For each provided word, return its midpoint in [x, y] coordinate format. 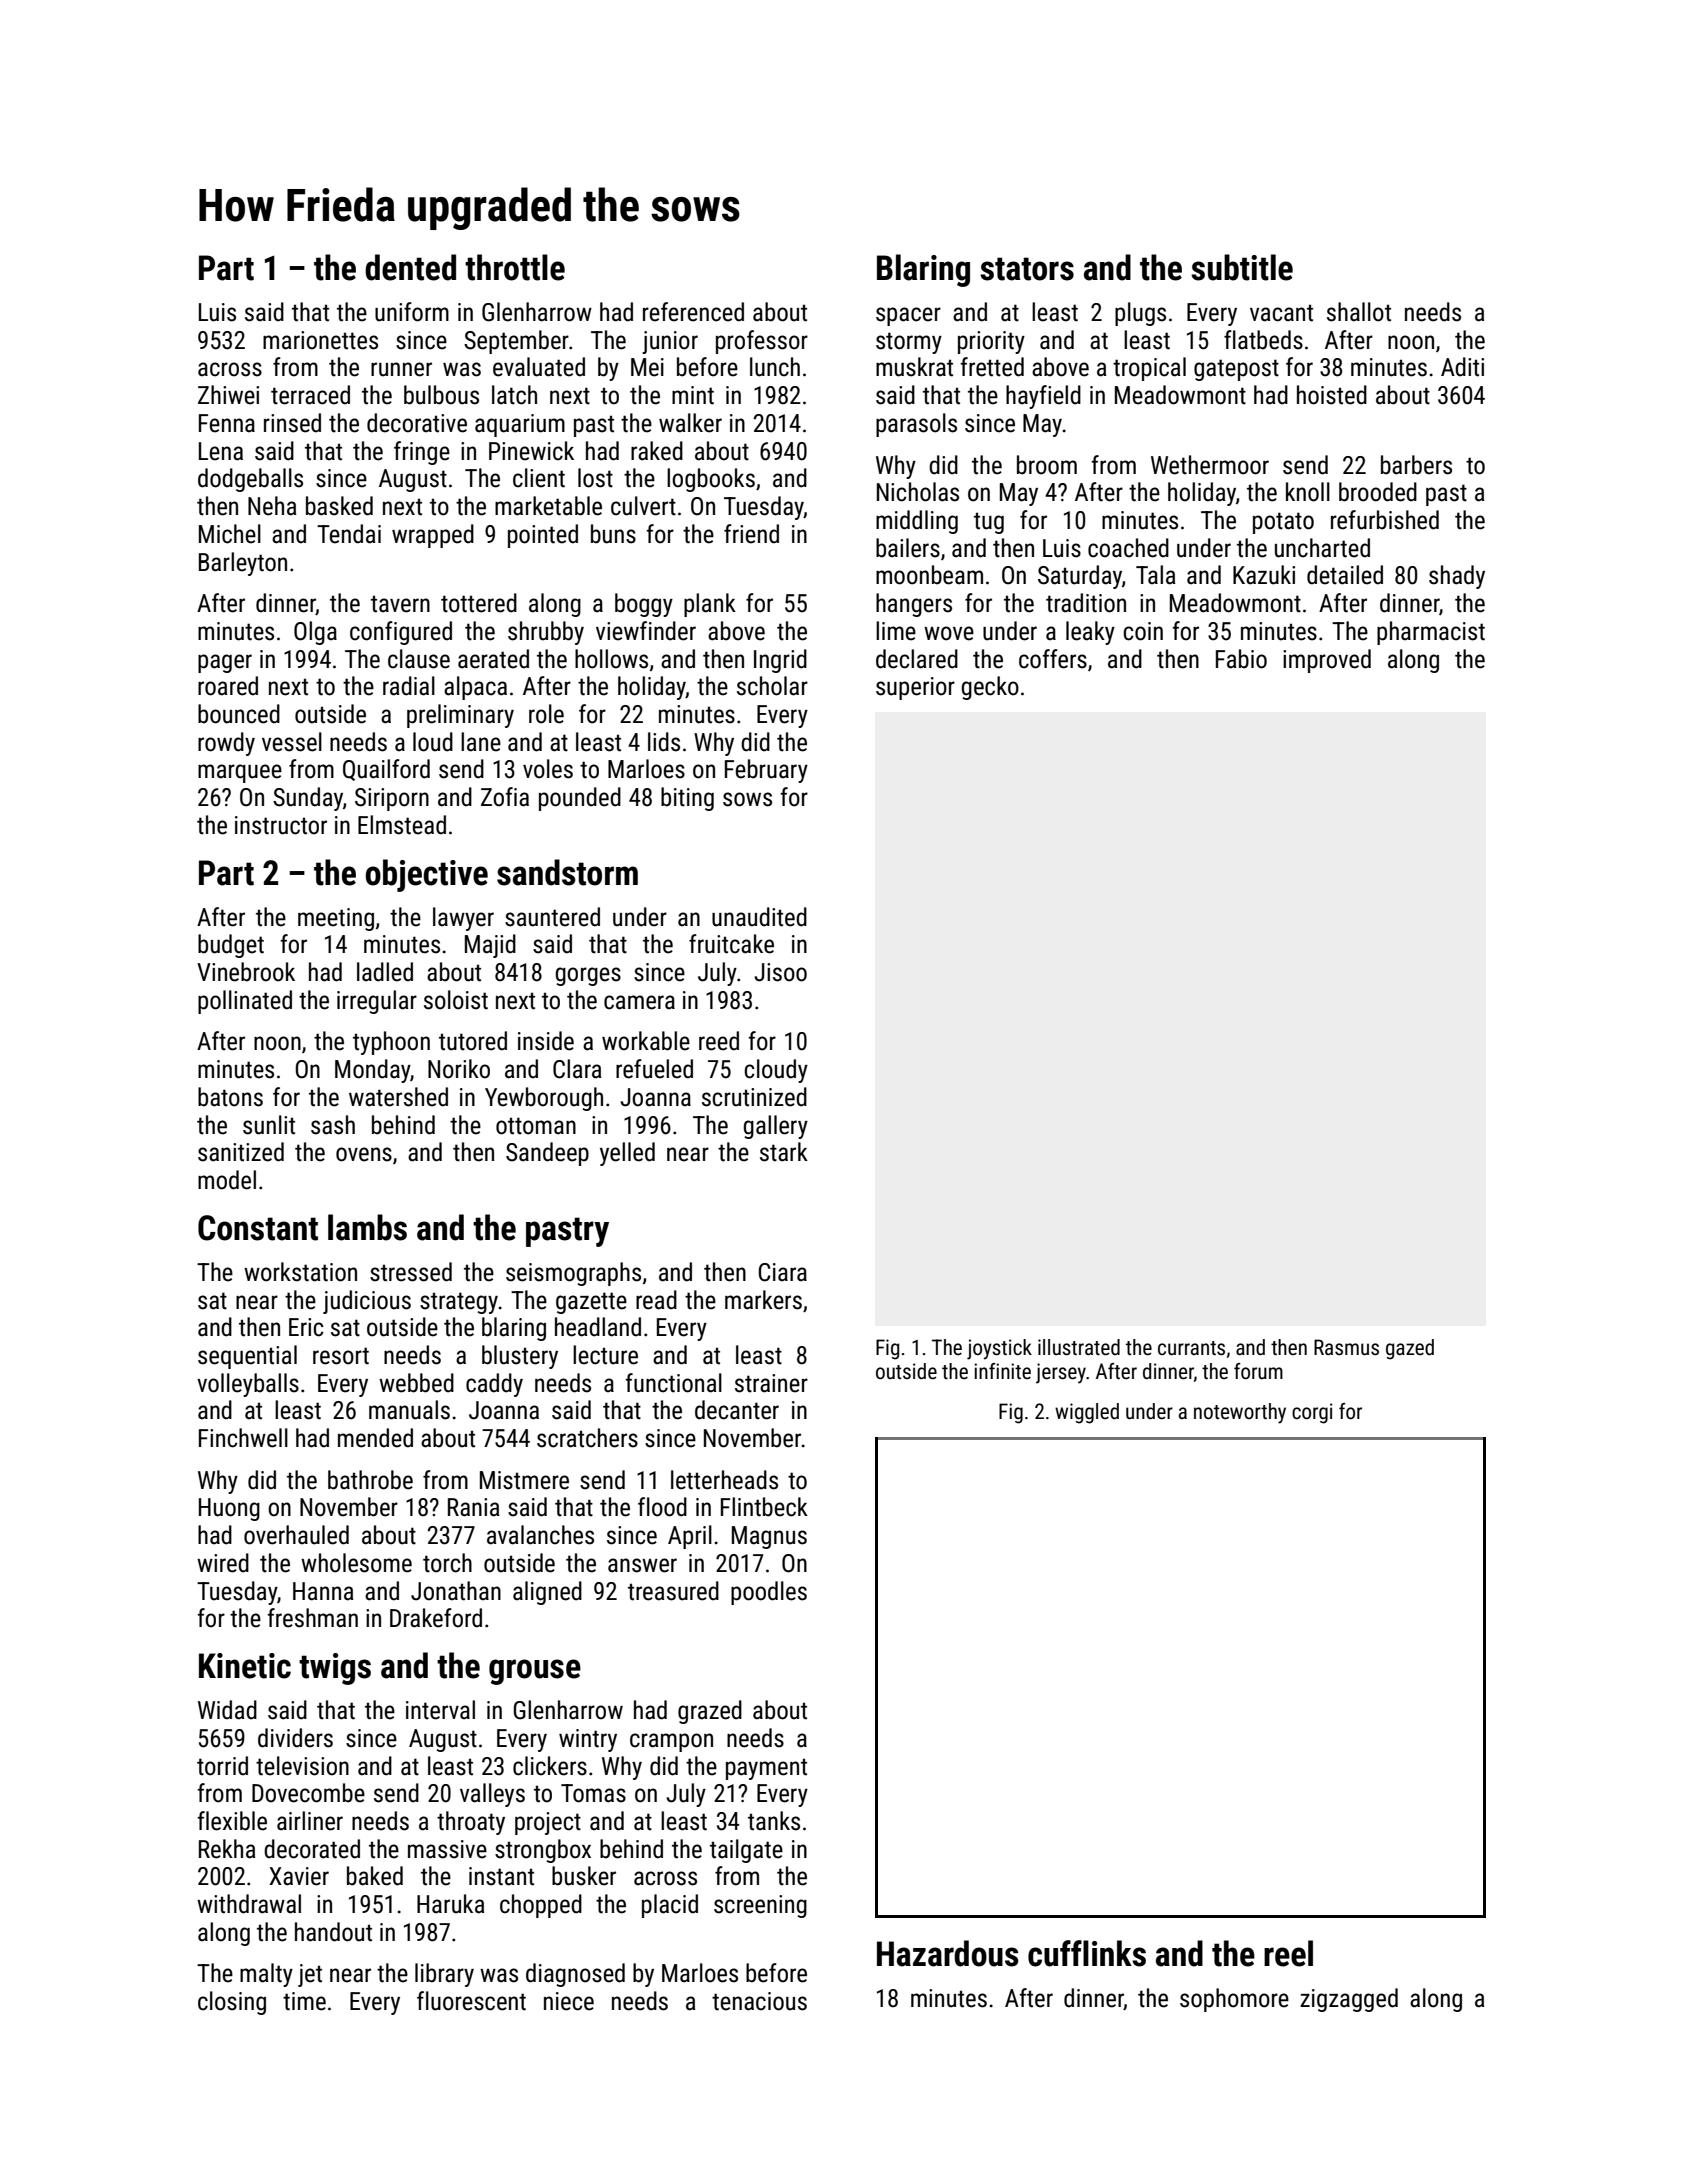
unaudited [759, 917]
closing [232, 2003]
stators [1027, 269]
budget [231, 946]
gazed [1410, 1349]
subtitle [1242, 267]
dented [410, 267]
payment [766, 1769]
